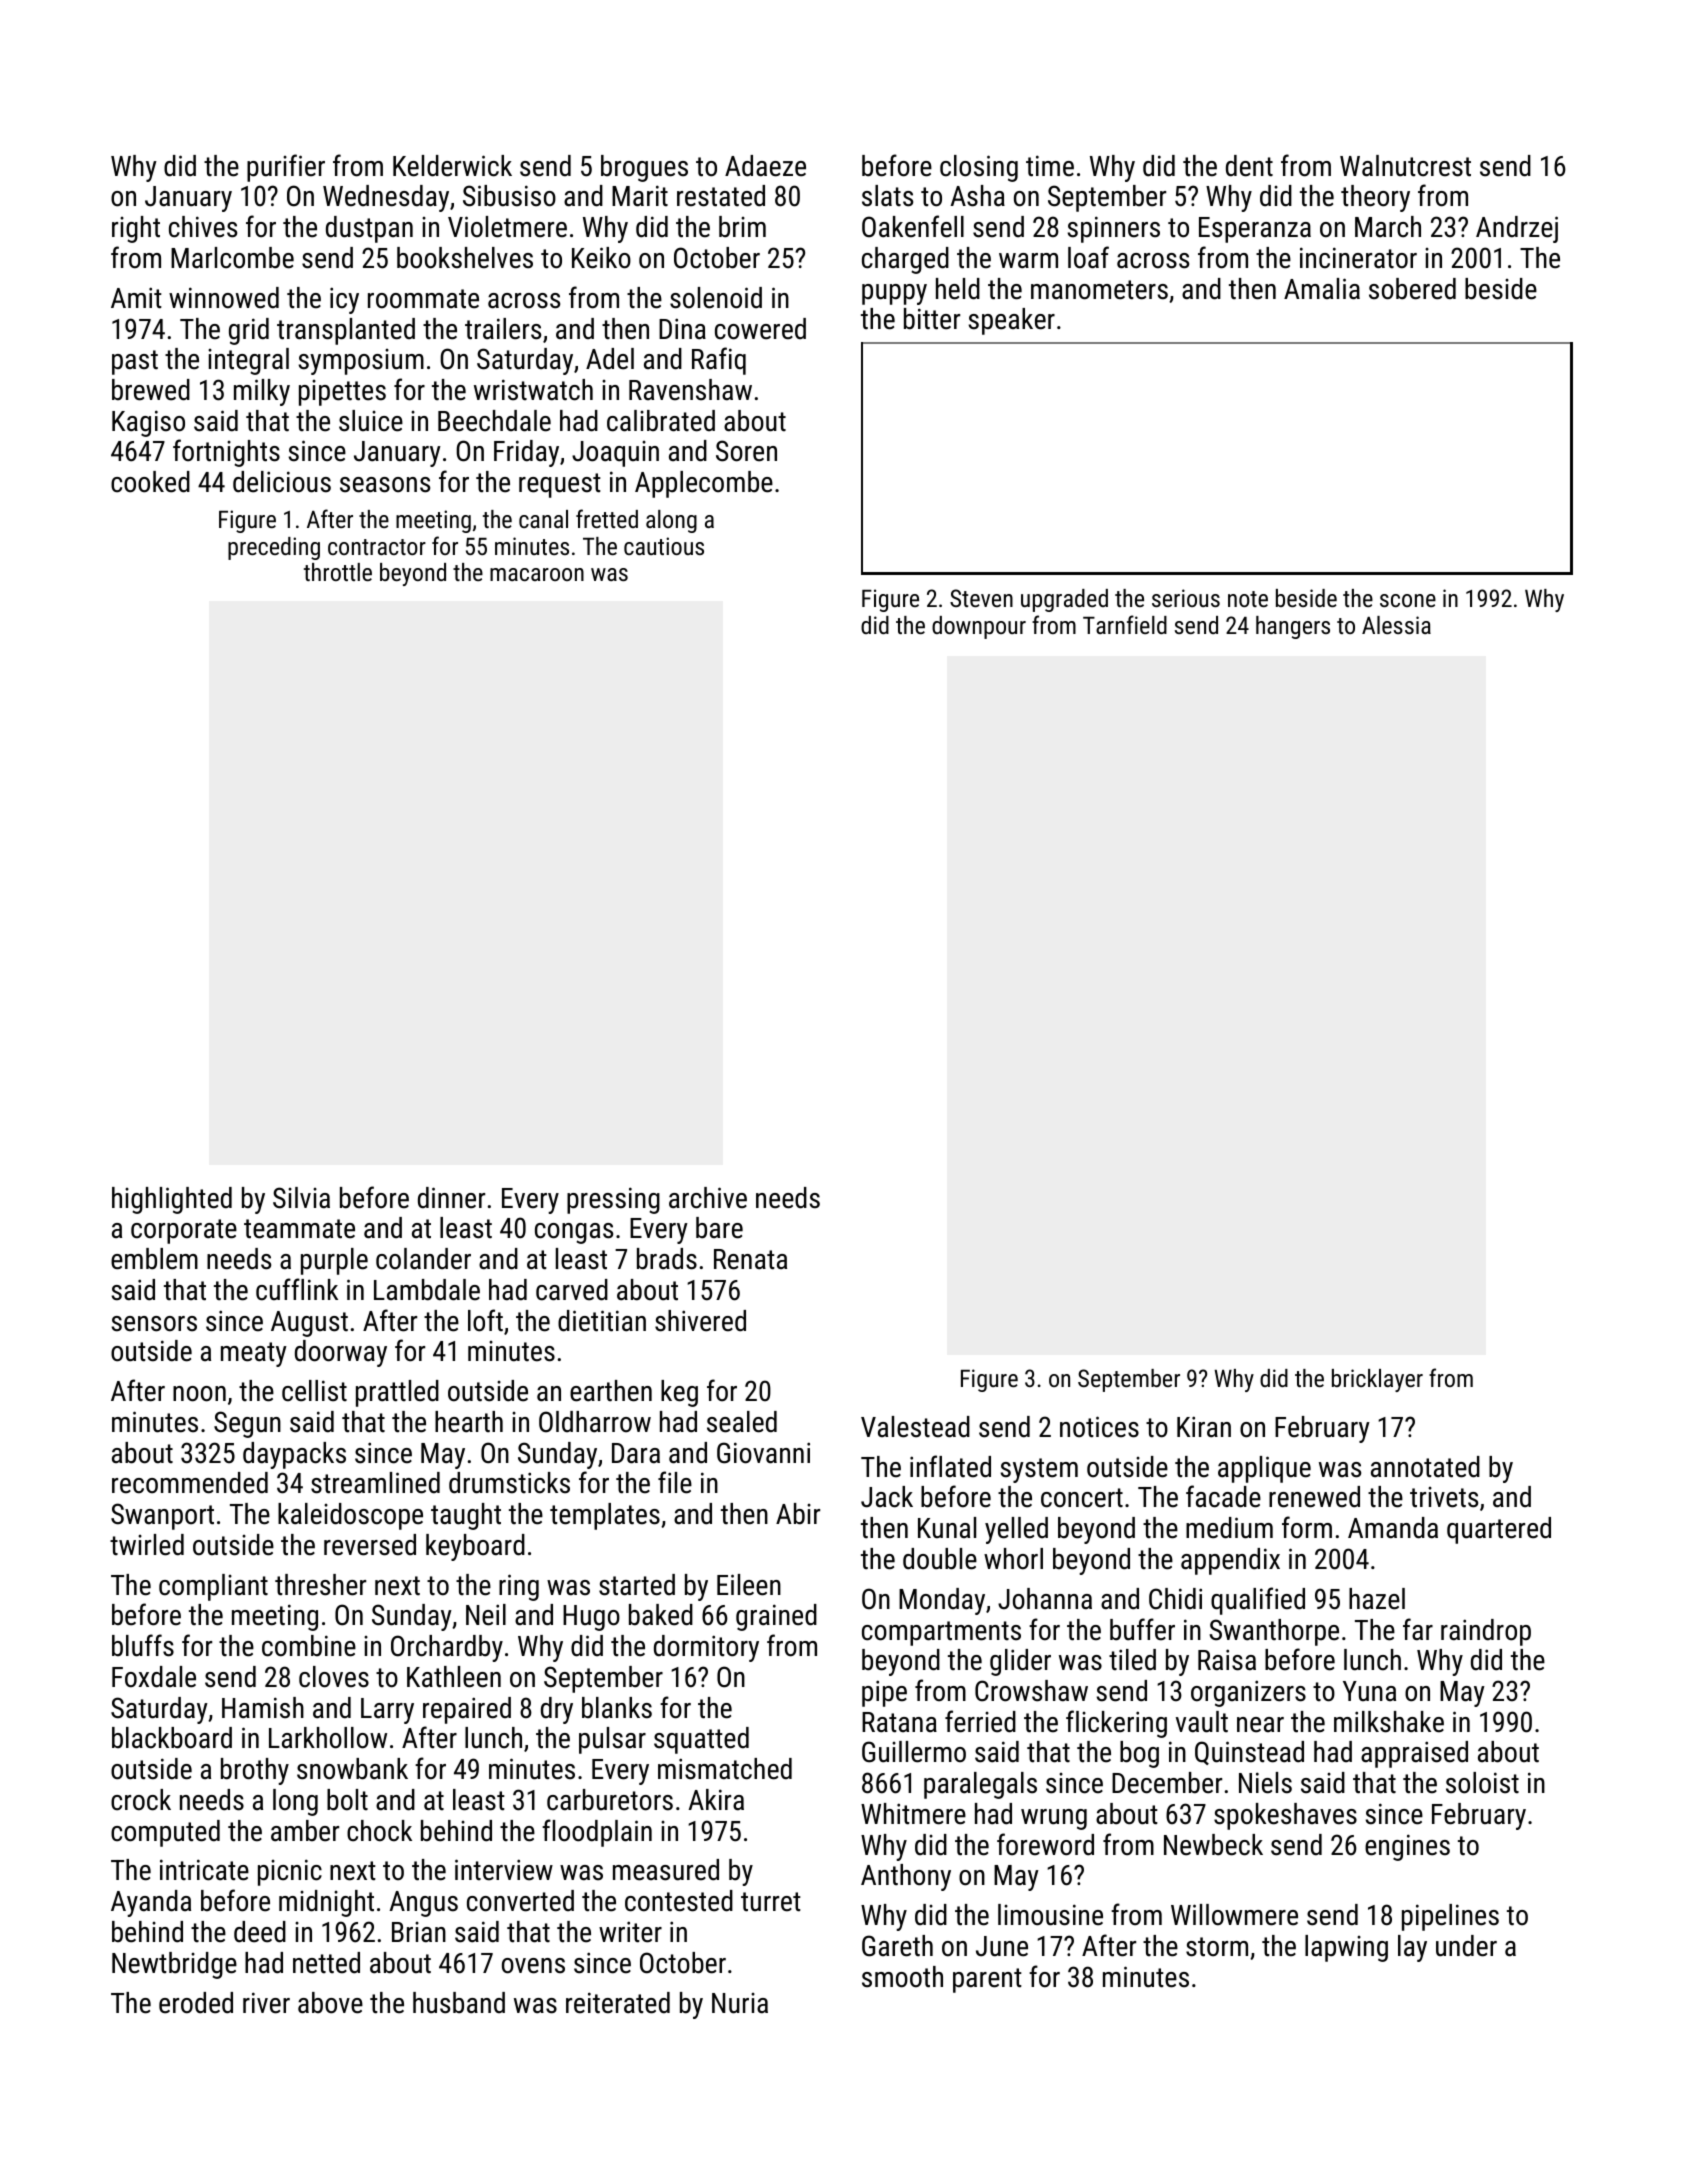  I want to click on Ayanda, so click(151, 1903).
